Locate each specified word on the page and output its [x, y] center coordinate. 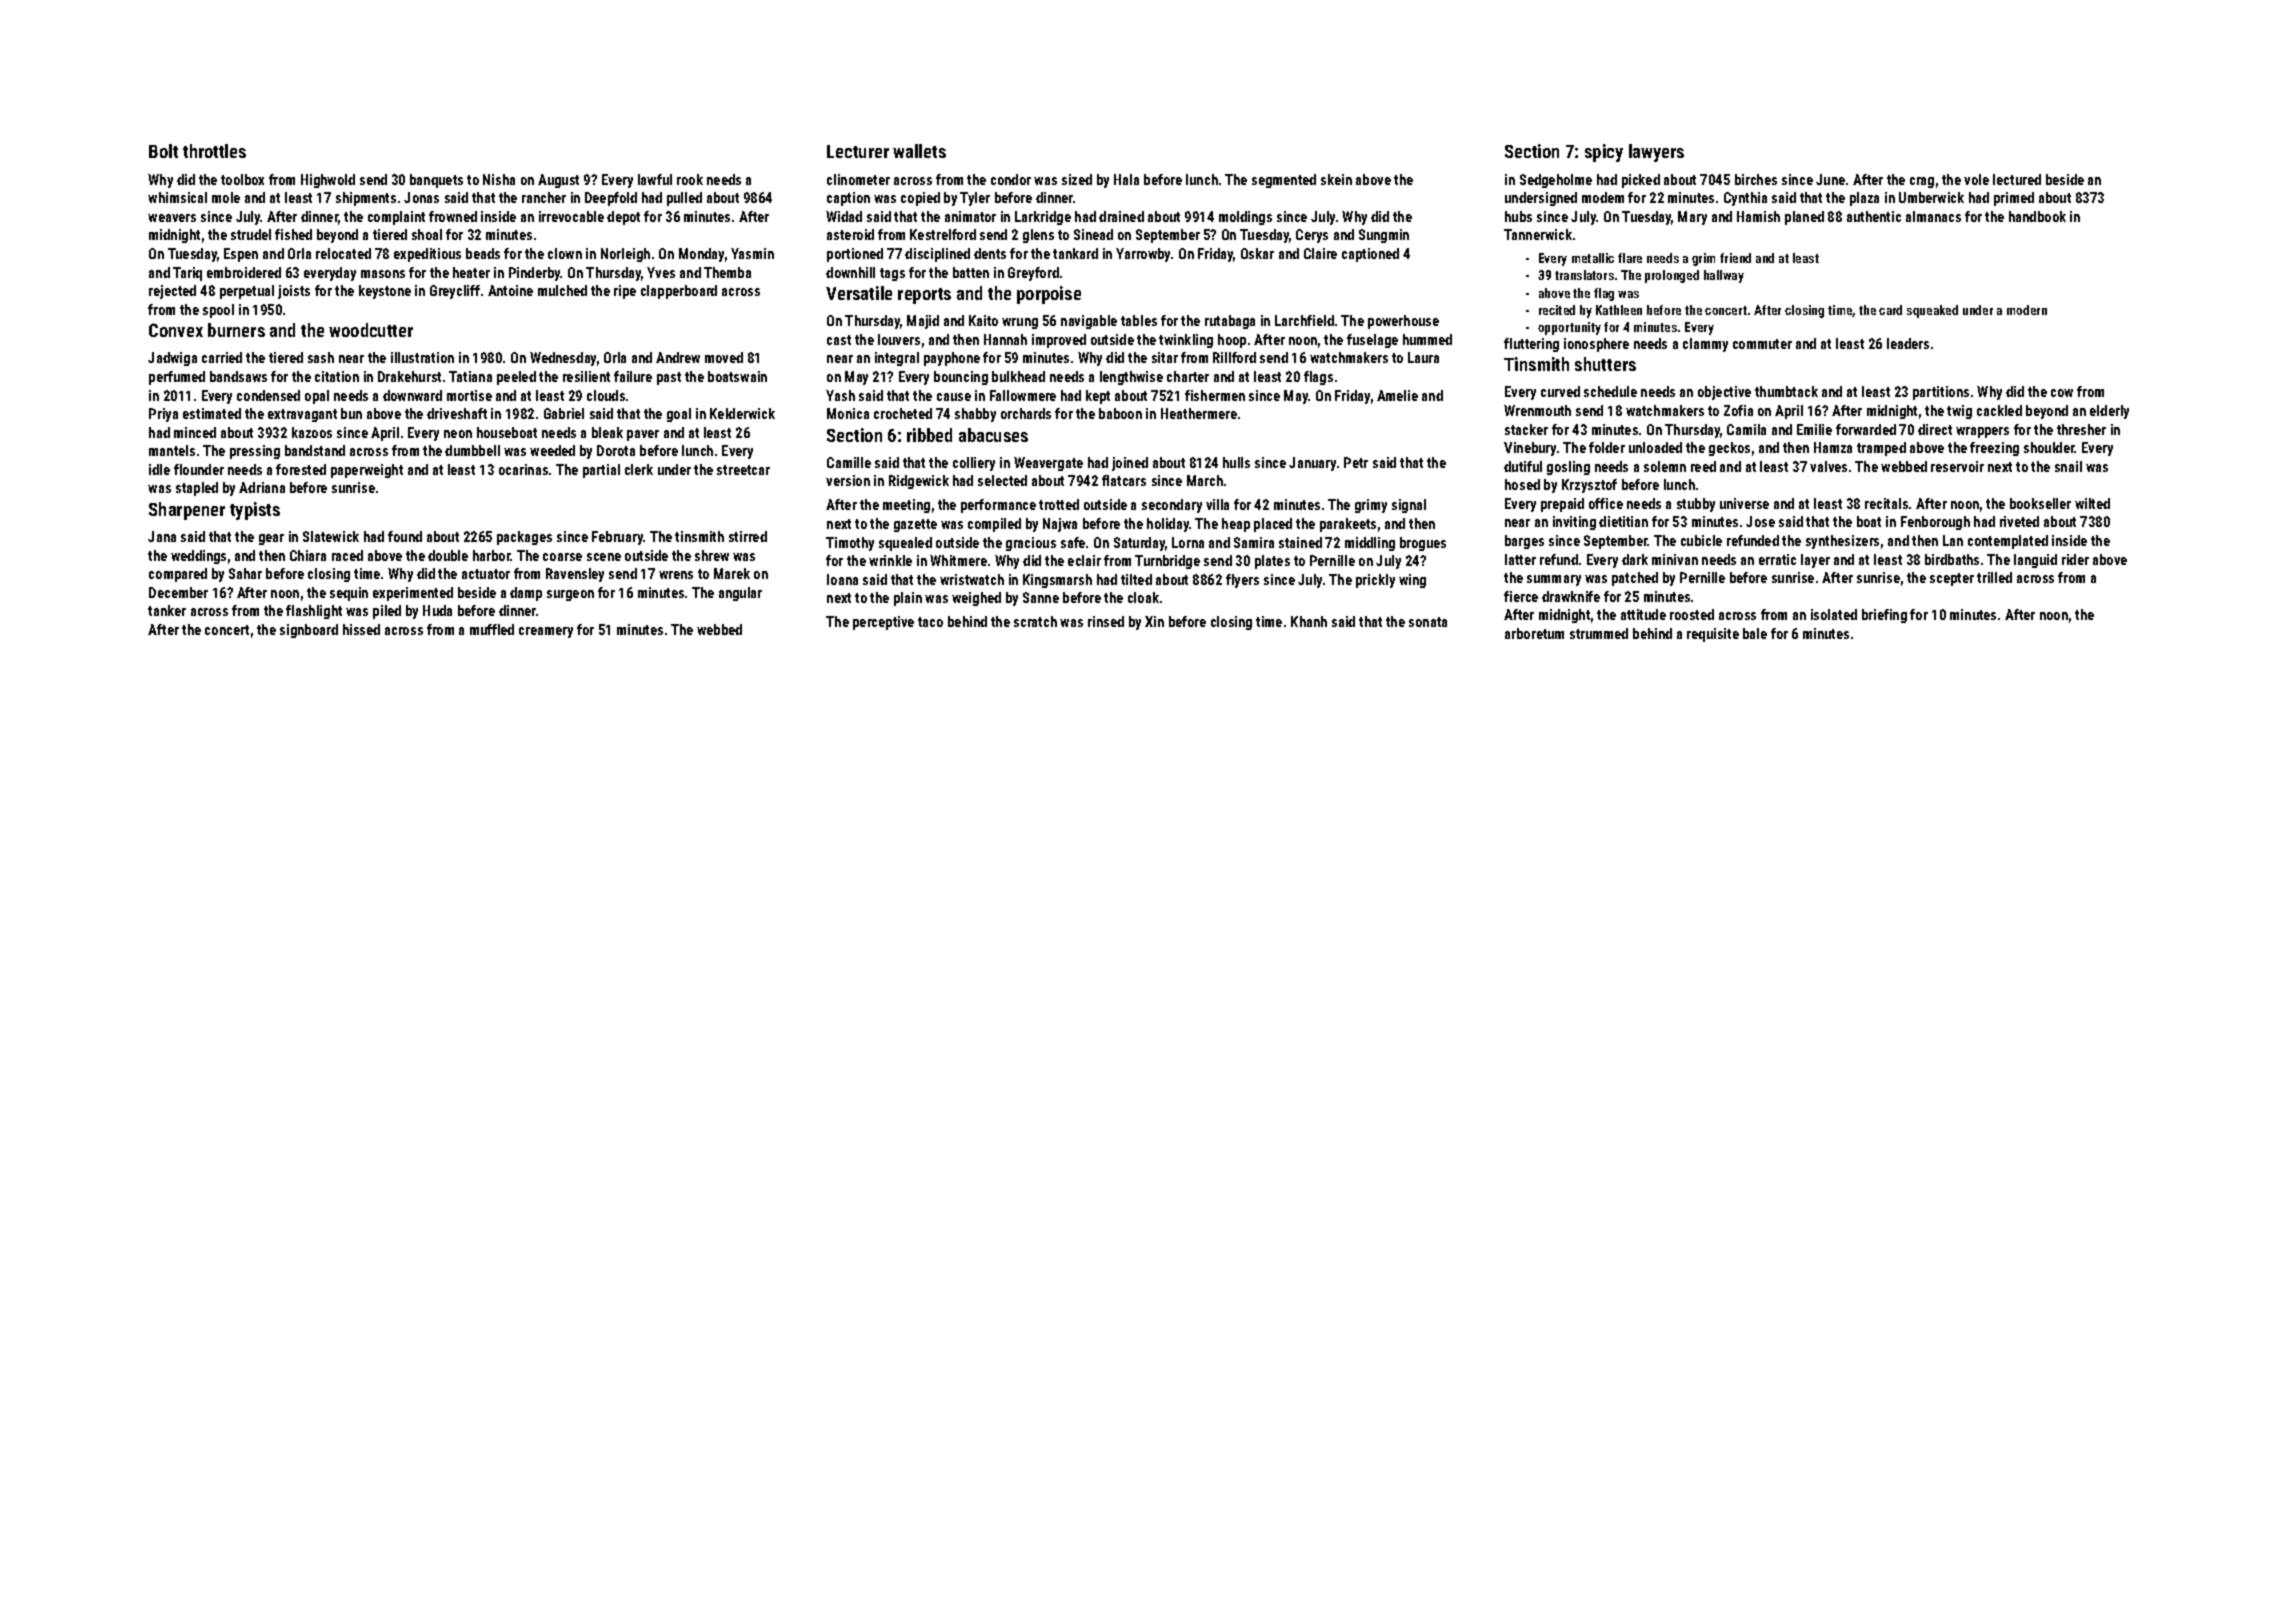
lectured [2017, 179]
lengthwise [1131, 378]
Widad [844, 216]
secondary [1172, 506]
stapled [197, 489]
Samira [1254, 542]
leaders [1908, 343]
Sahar [245, 573]
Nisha [499, 179]
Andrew [678, 357]
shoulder [2049, 447]
